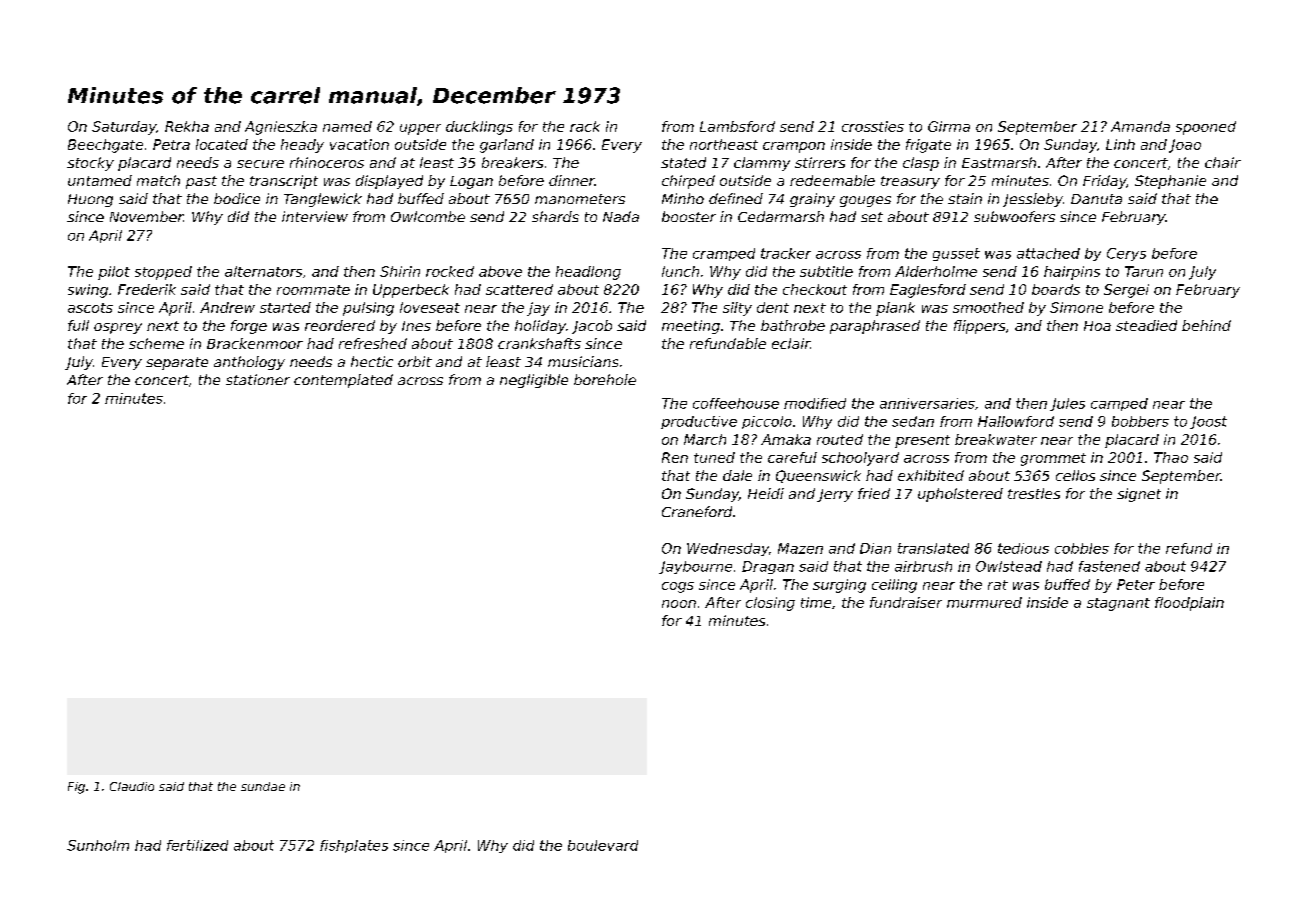  Describe the element at coordinates (695, 567) in the screenshot. I see `Jaybourne` at that location.
